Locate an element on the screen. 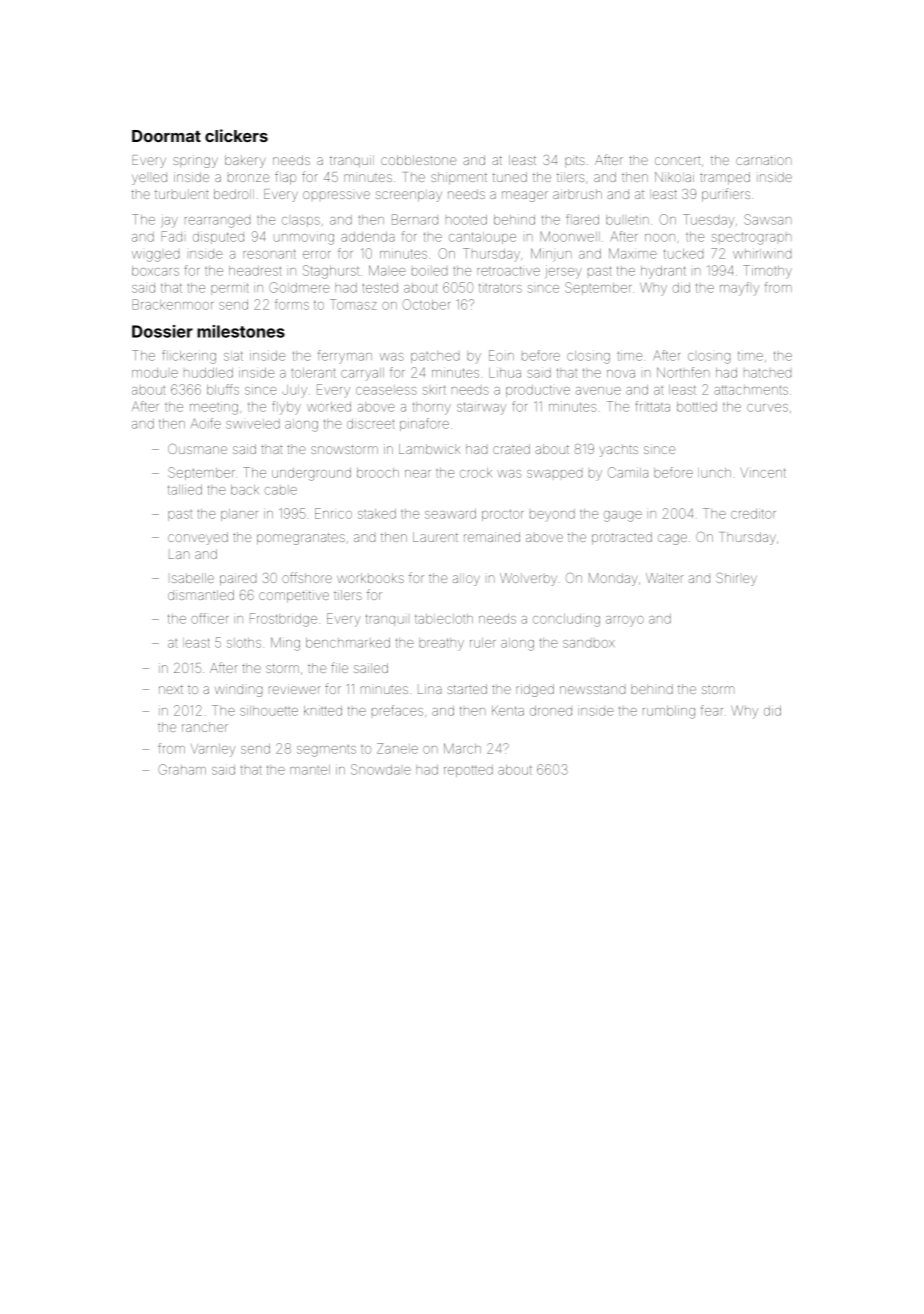 This screenshot has height=1314, width=924. fear is located at coordinates (712, 710).
